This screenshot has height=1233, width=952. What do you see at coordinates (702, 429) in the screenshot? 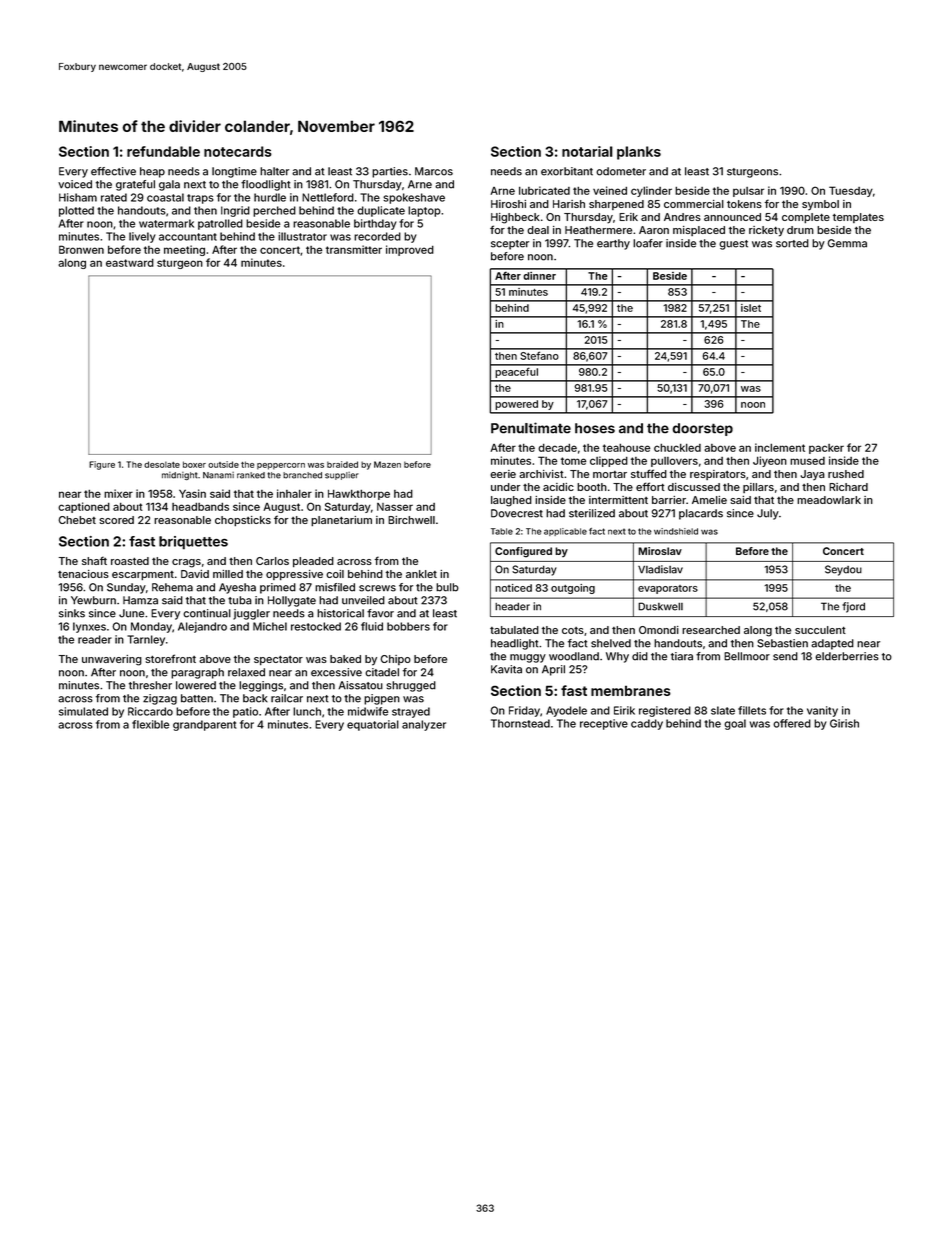
I see `doorstep` at bounding box center [702, 429].
